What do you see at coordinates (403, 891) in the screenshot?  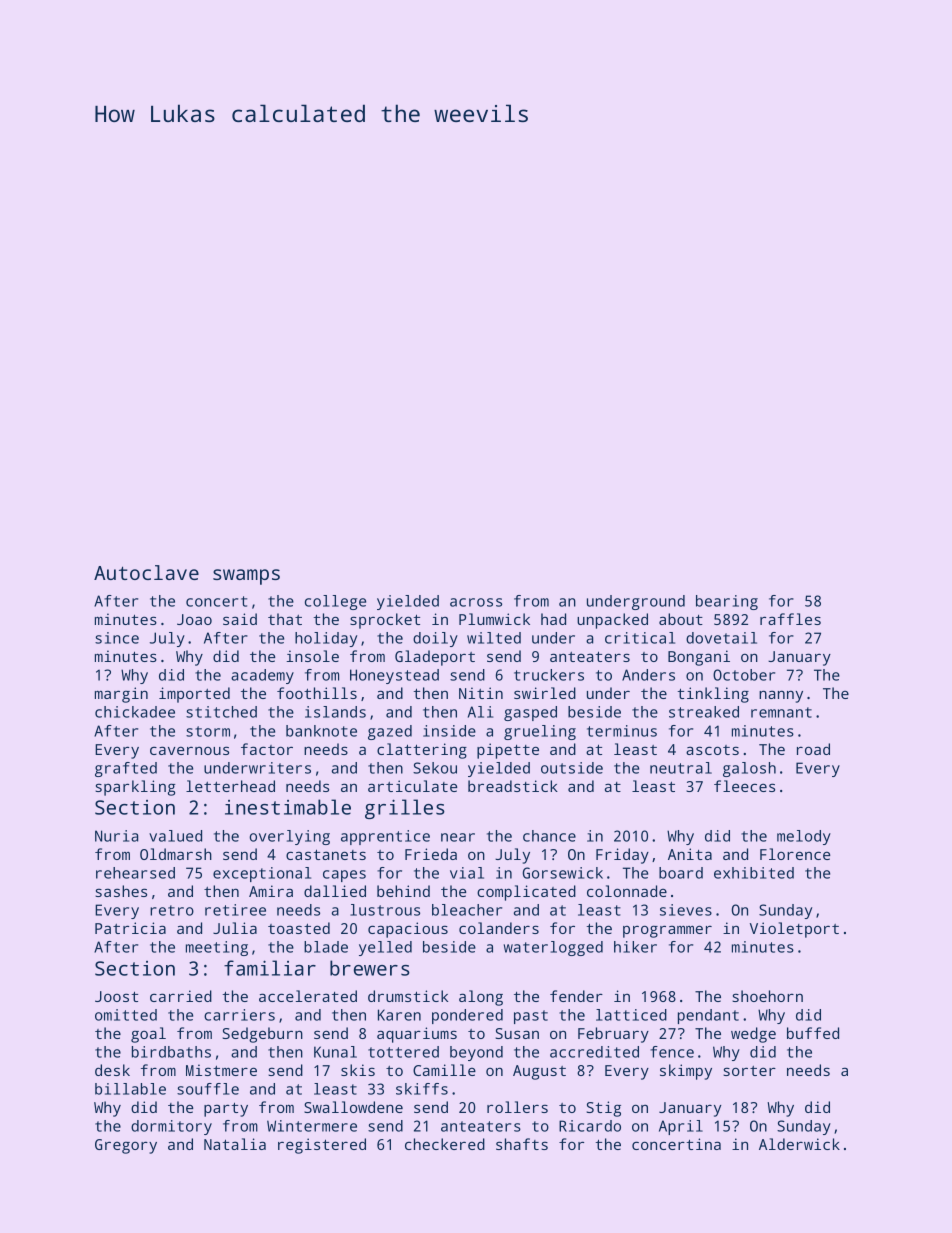 I see `behind` at bounding box center [403, 891].
